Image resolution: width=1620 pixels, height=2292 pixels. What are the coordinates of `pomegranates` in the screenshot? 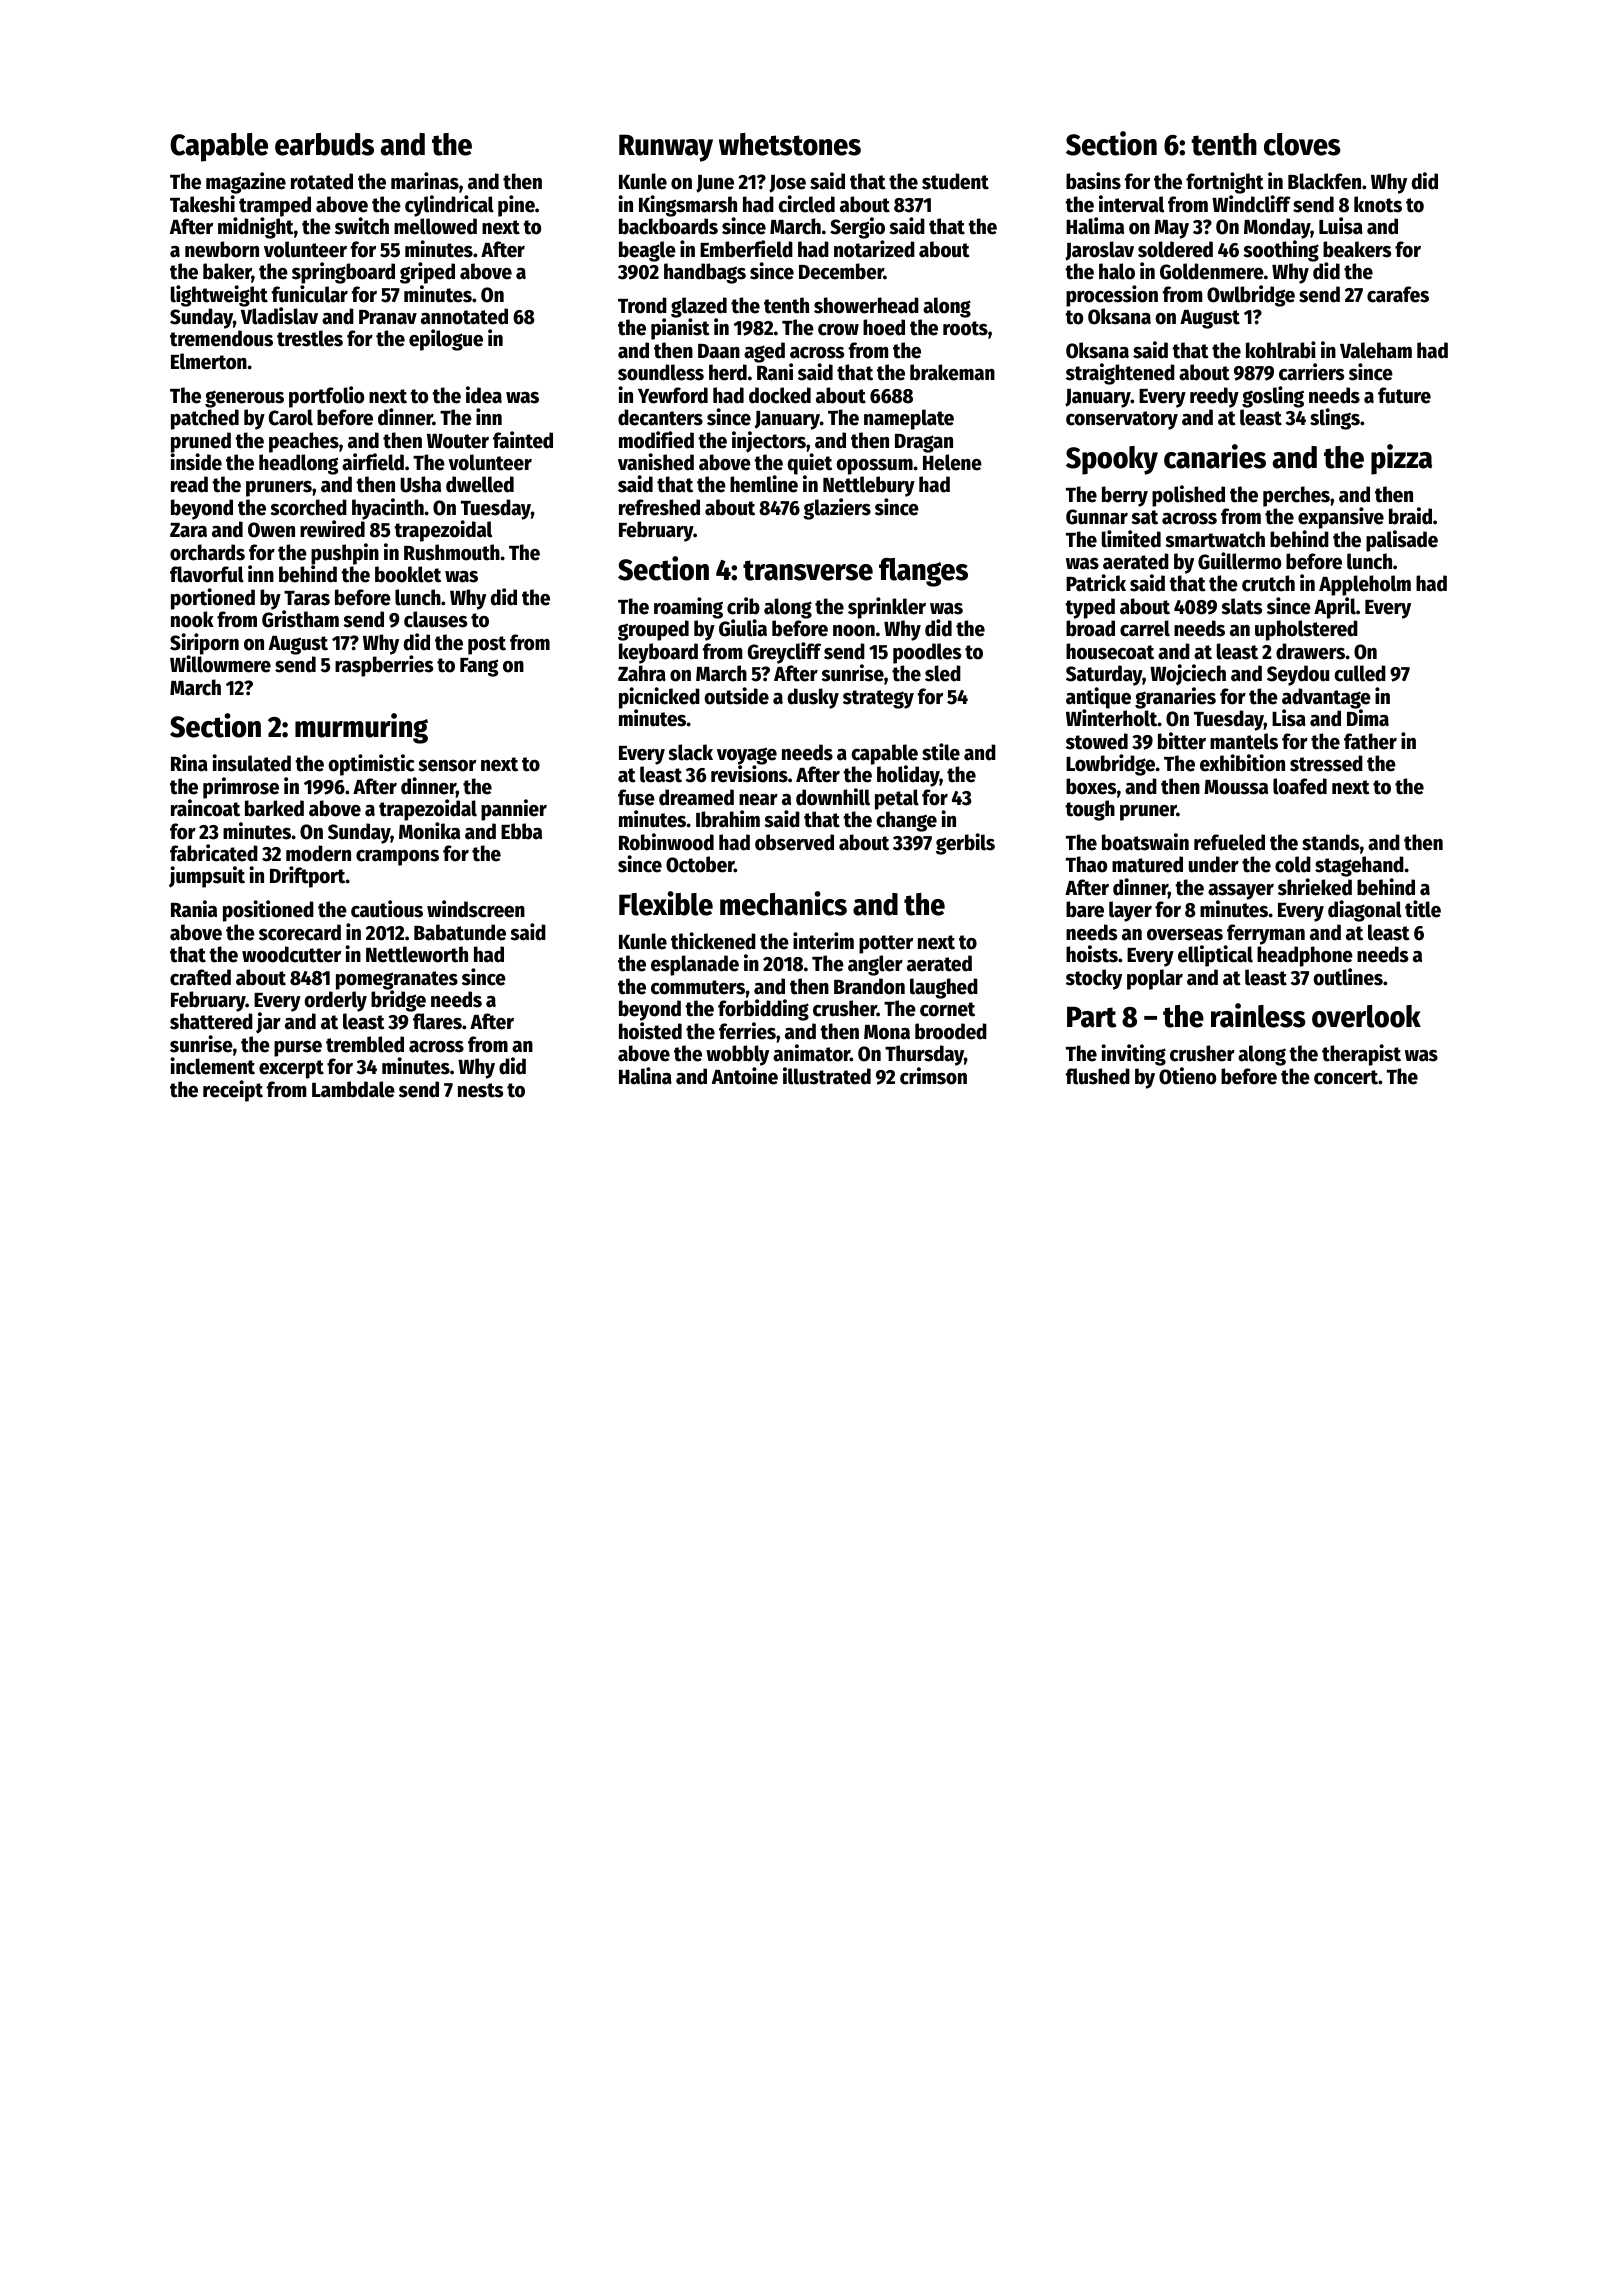 It's located at (397, 980).
